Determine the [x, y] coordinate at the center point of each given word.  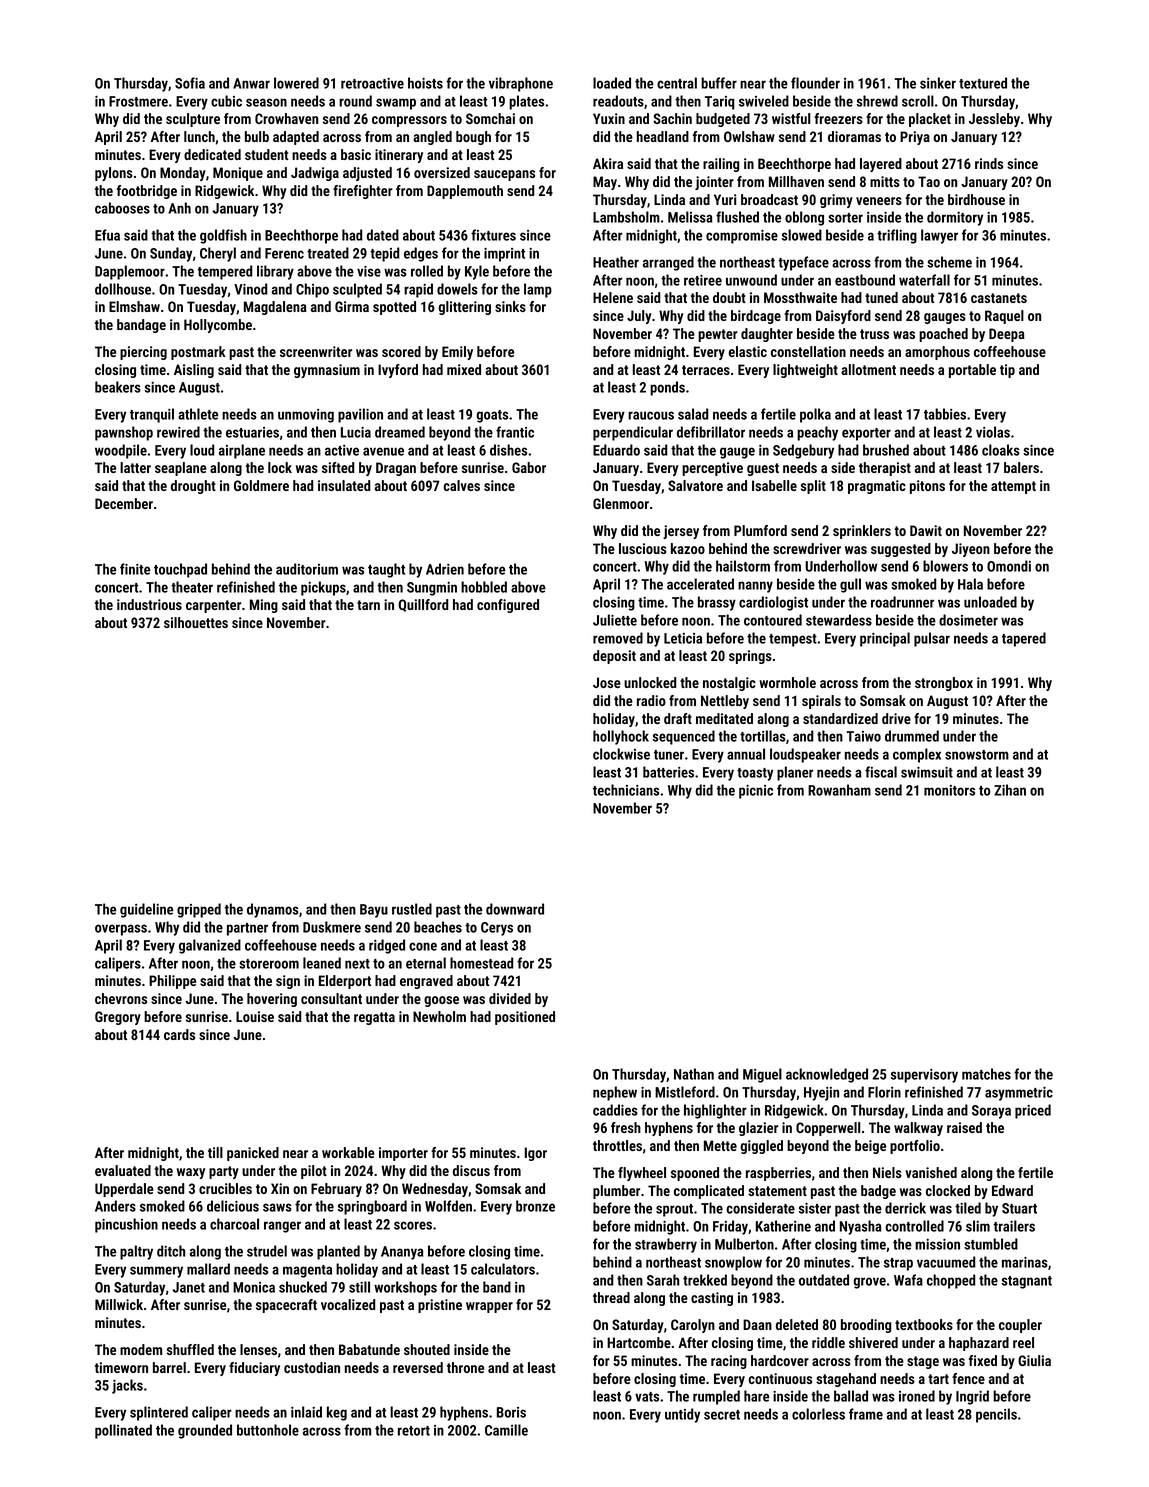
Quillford [423, 605]
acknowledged [827, 1075]
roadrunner [902, 602]
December [124, 503]
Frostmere [138, 101]
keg [337, 1413]
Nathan [694, 1074]
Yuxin [609, 118]
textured [983, 83]
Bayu [374, 911]
